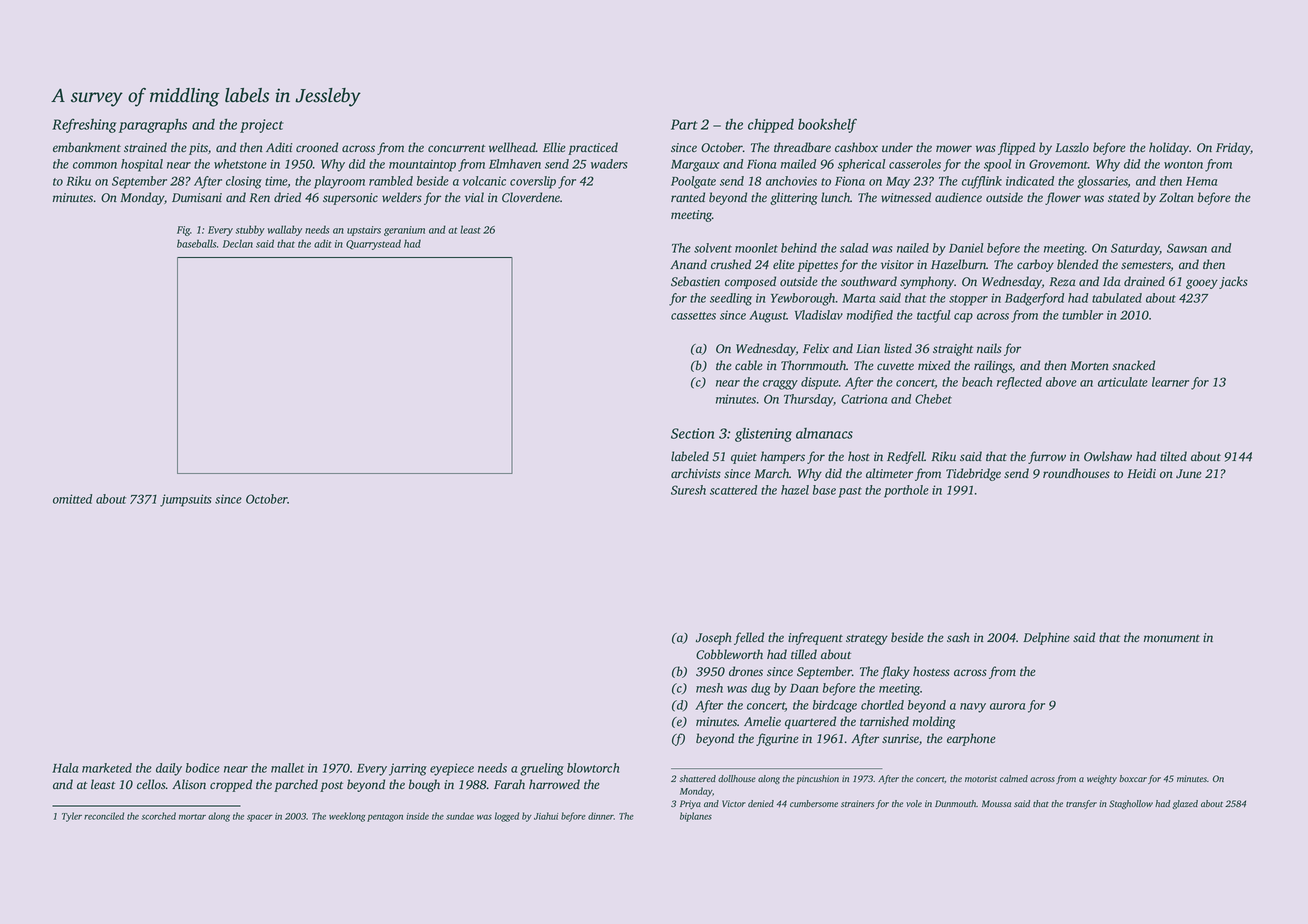 This screenshot has height=924, width=1308. Describe the element at coordinates (692, 433) in the screenshot. I see `Section` at that location.
